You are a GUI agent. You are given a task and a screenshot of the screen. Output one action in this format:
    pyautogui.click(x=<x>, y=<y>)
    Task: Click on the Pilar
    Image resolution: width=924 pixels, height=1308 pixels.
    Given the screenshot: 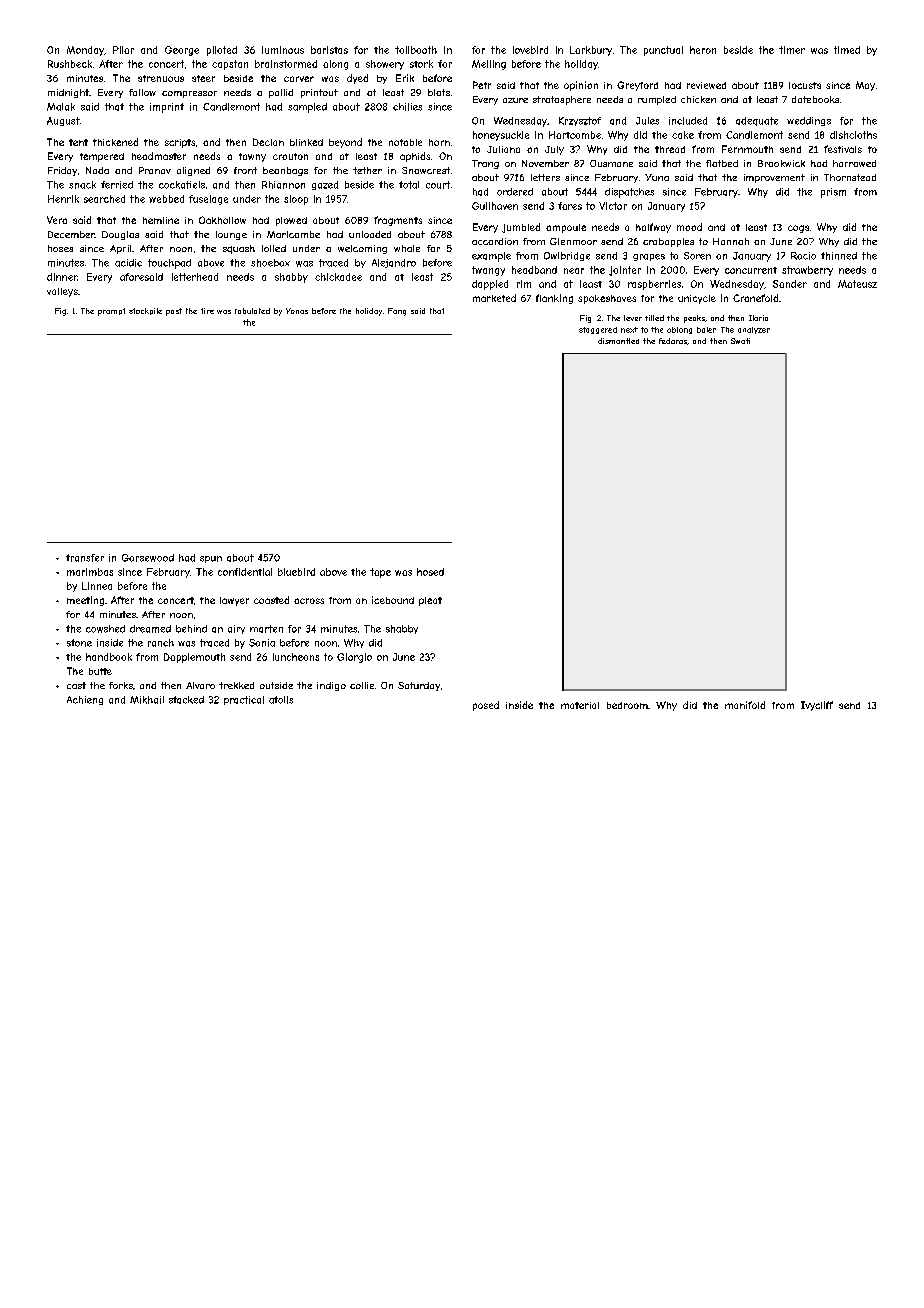 What is the action you would take?
    pyautogui.click(x=123, y=50)
